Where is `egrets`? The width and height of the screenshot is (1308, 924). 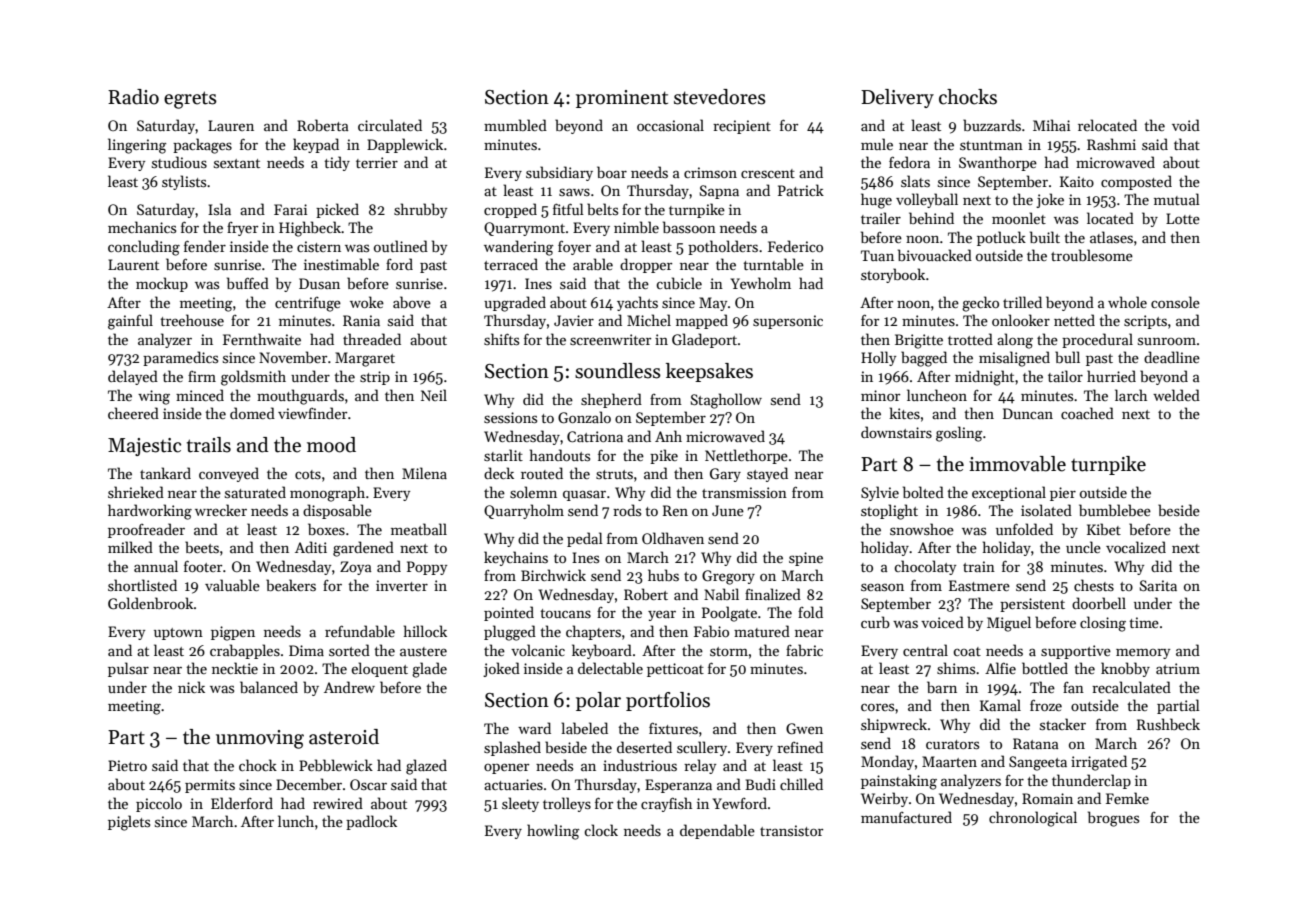
egrets is located at coordinates (190, 100).
